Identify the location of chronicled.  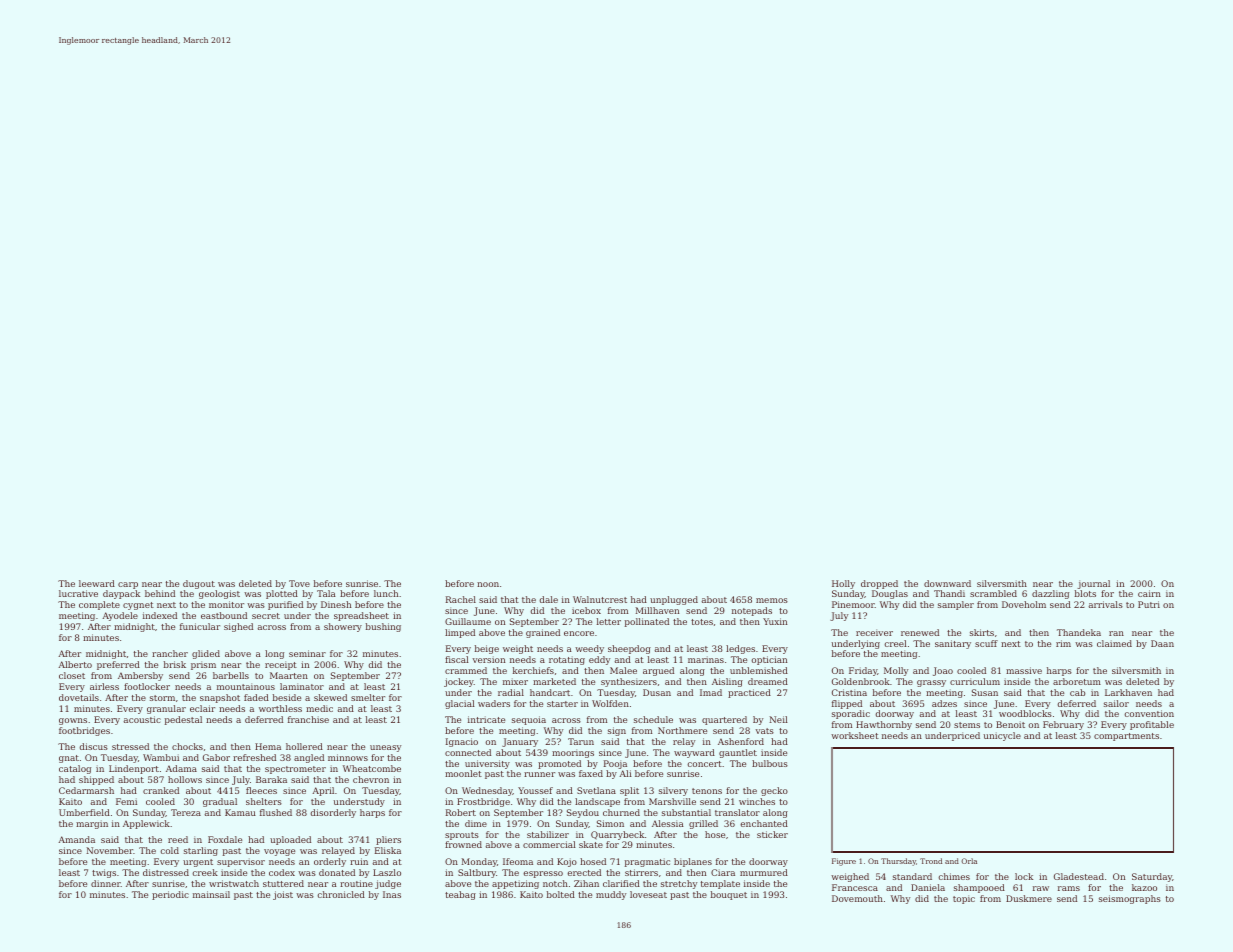
(341, 894).
